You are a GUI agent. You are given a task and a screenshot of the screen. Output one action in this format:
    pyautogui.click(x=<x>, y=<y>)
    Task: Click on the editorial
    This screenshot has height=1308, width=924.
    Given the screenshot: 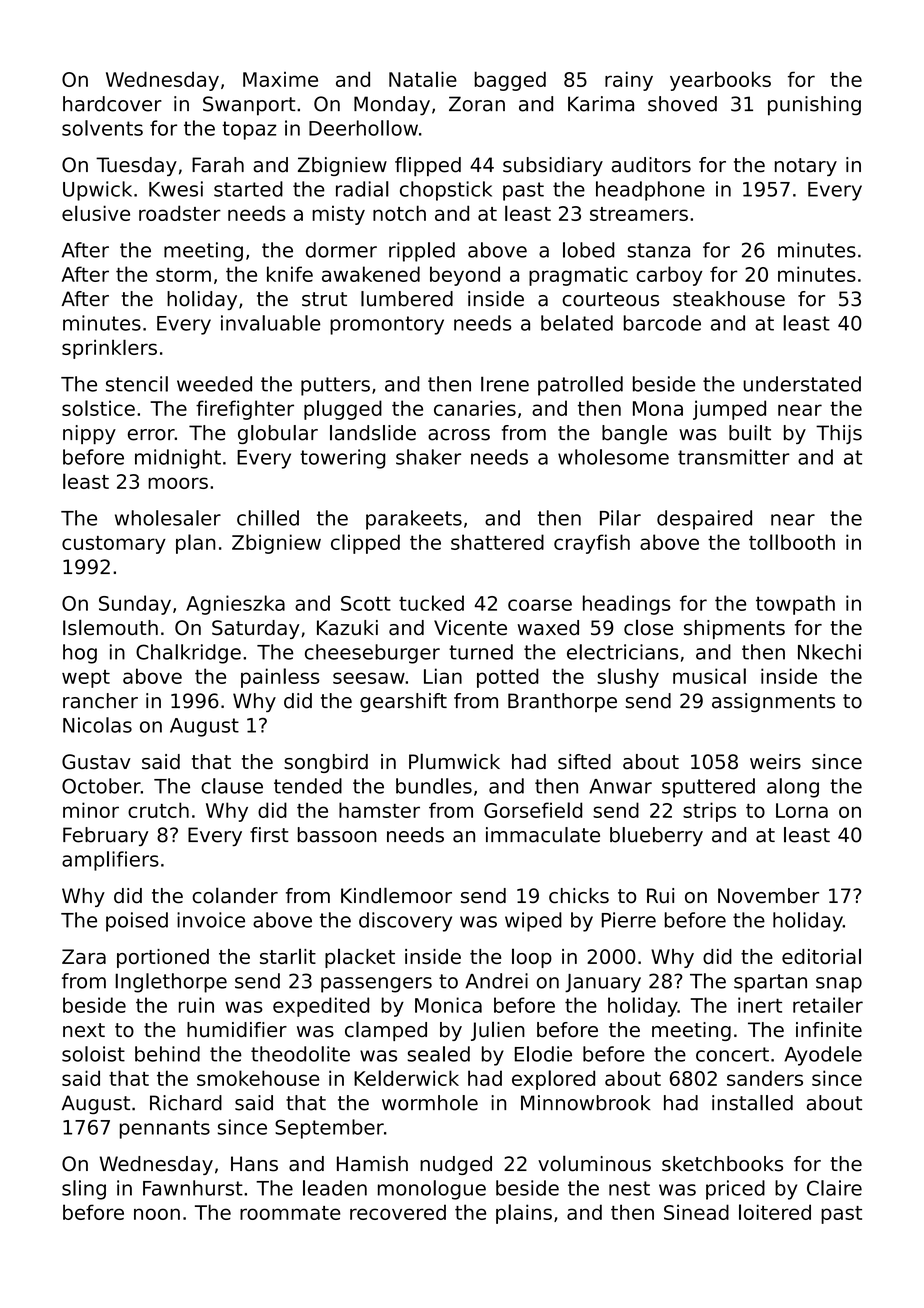 What is the action you would take?
    pyautogui.click(x=821, y=956)
